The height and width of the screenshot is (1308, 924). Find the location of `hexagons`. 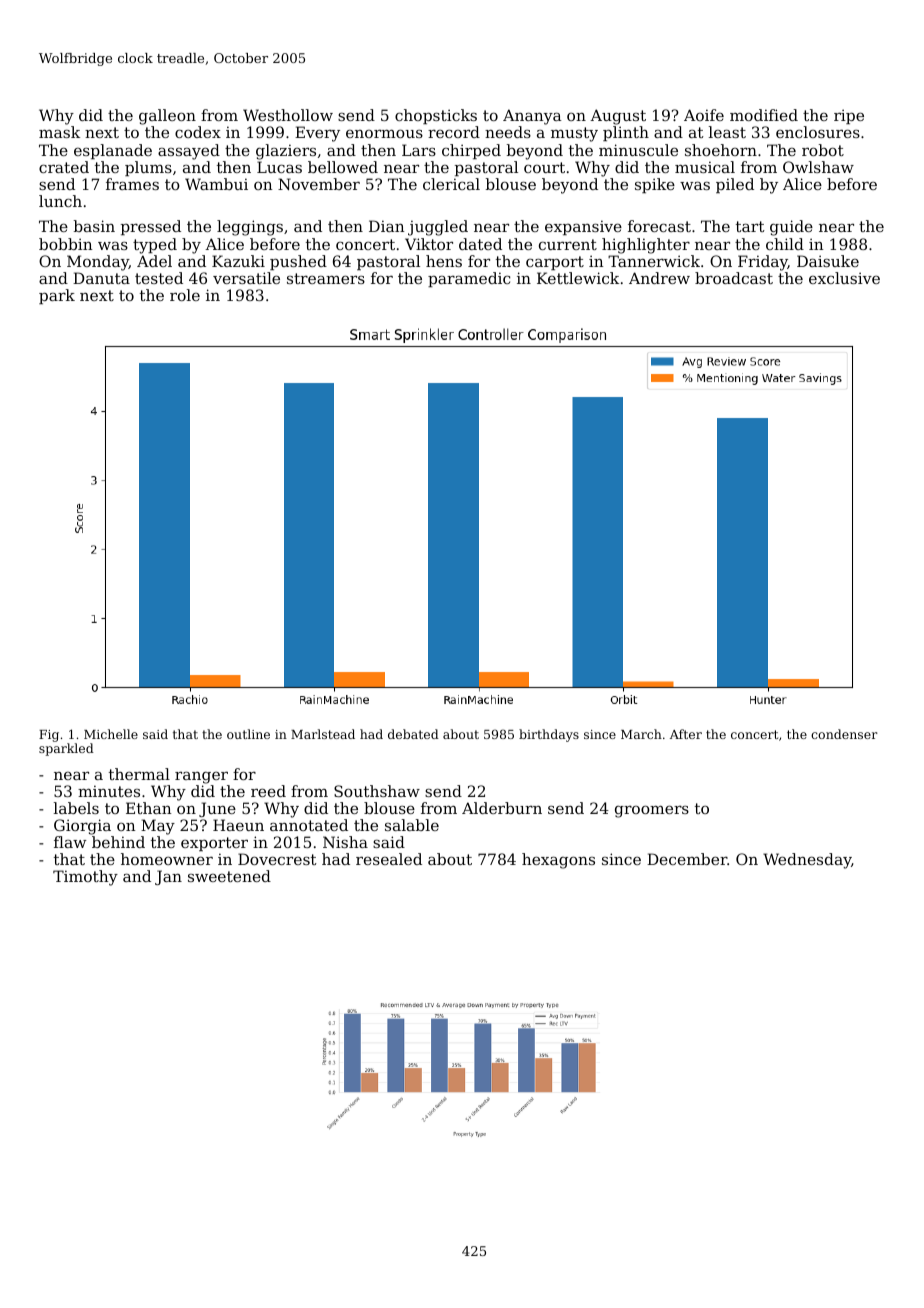

hexagons is located at coordinates (558, 861).
